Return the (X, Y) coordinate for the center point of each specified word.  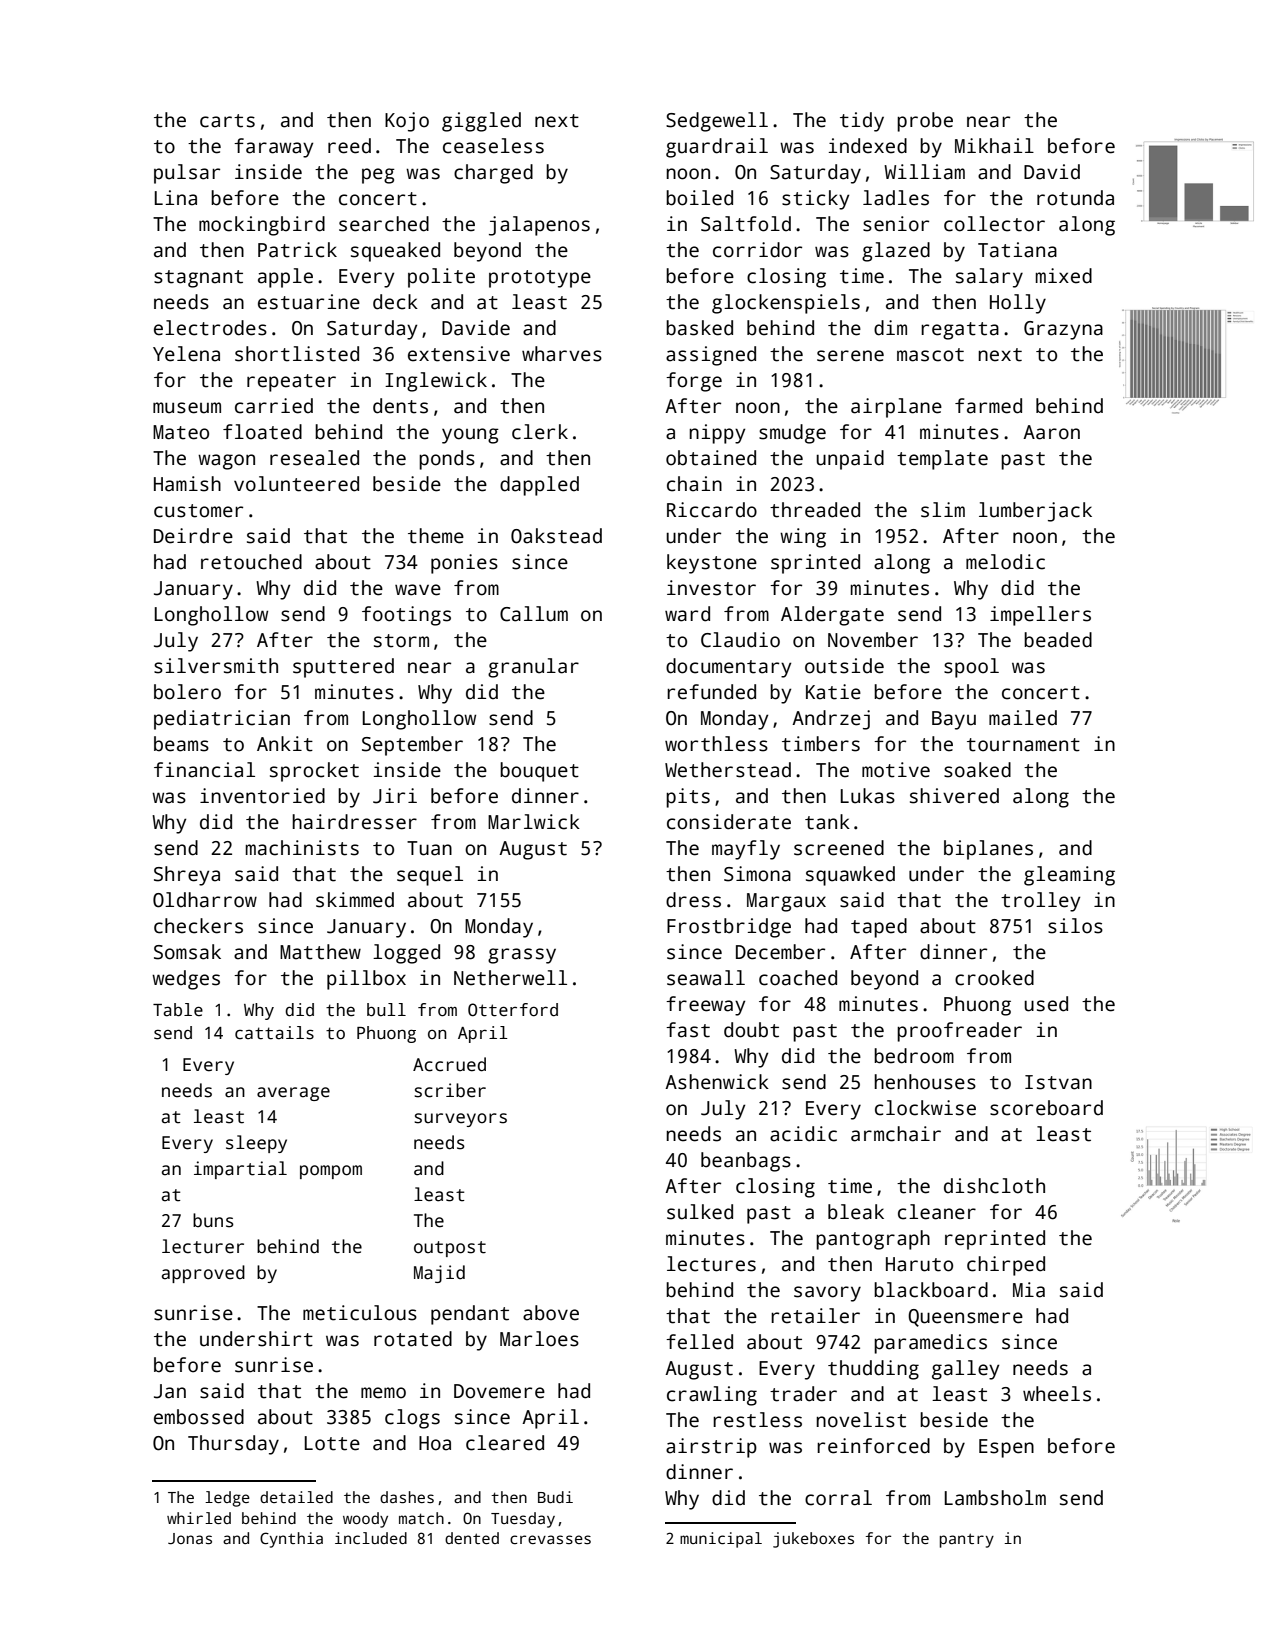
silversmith (216, 666)
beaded (1058, 640)
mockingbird (262, 226)
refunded (711, 692)
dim (890, 328)
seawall (706, 978)
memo (383, 1393)
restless (757, 1420)
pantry (967, 1540)
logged (406, 954)
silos (1075, 926)
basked (699, 328)
